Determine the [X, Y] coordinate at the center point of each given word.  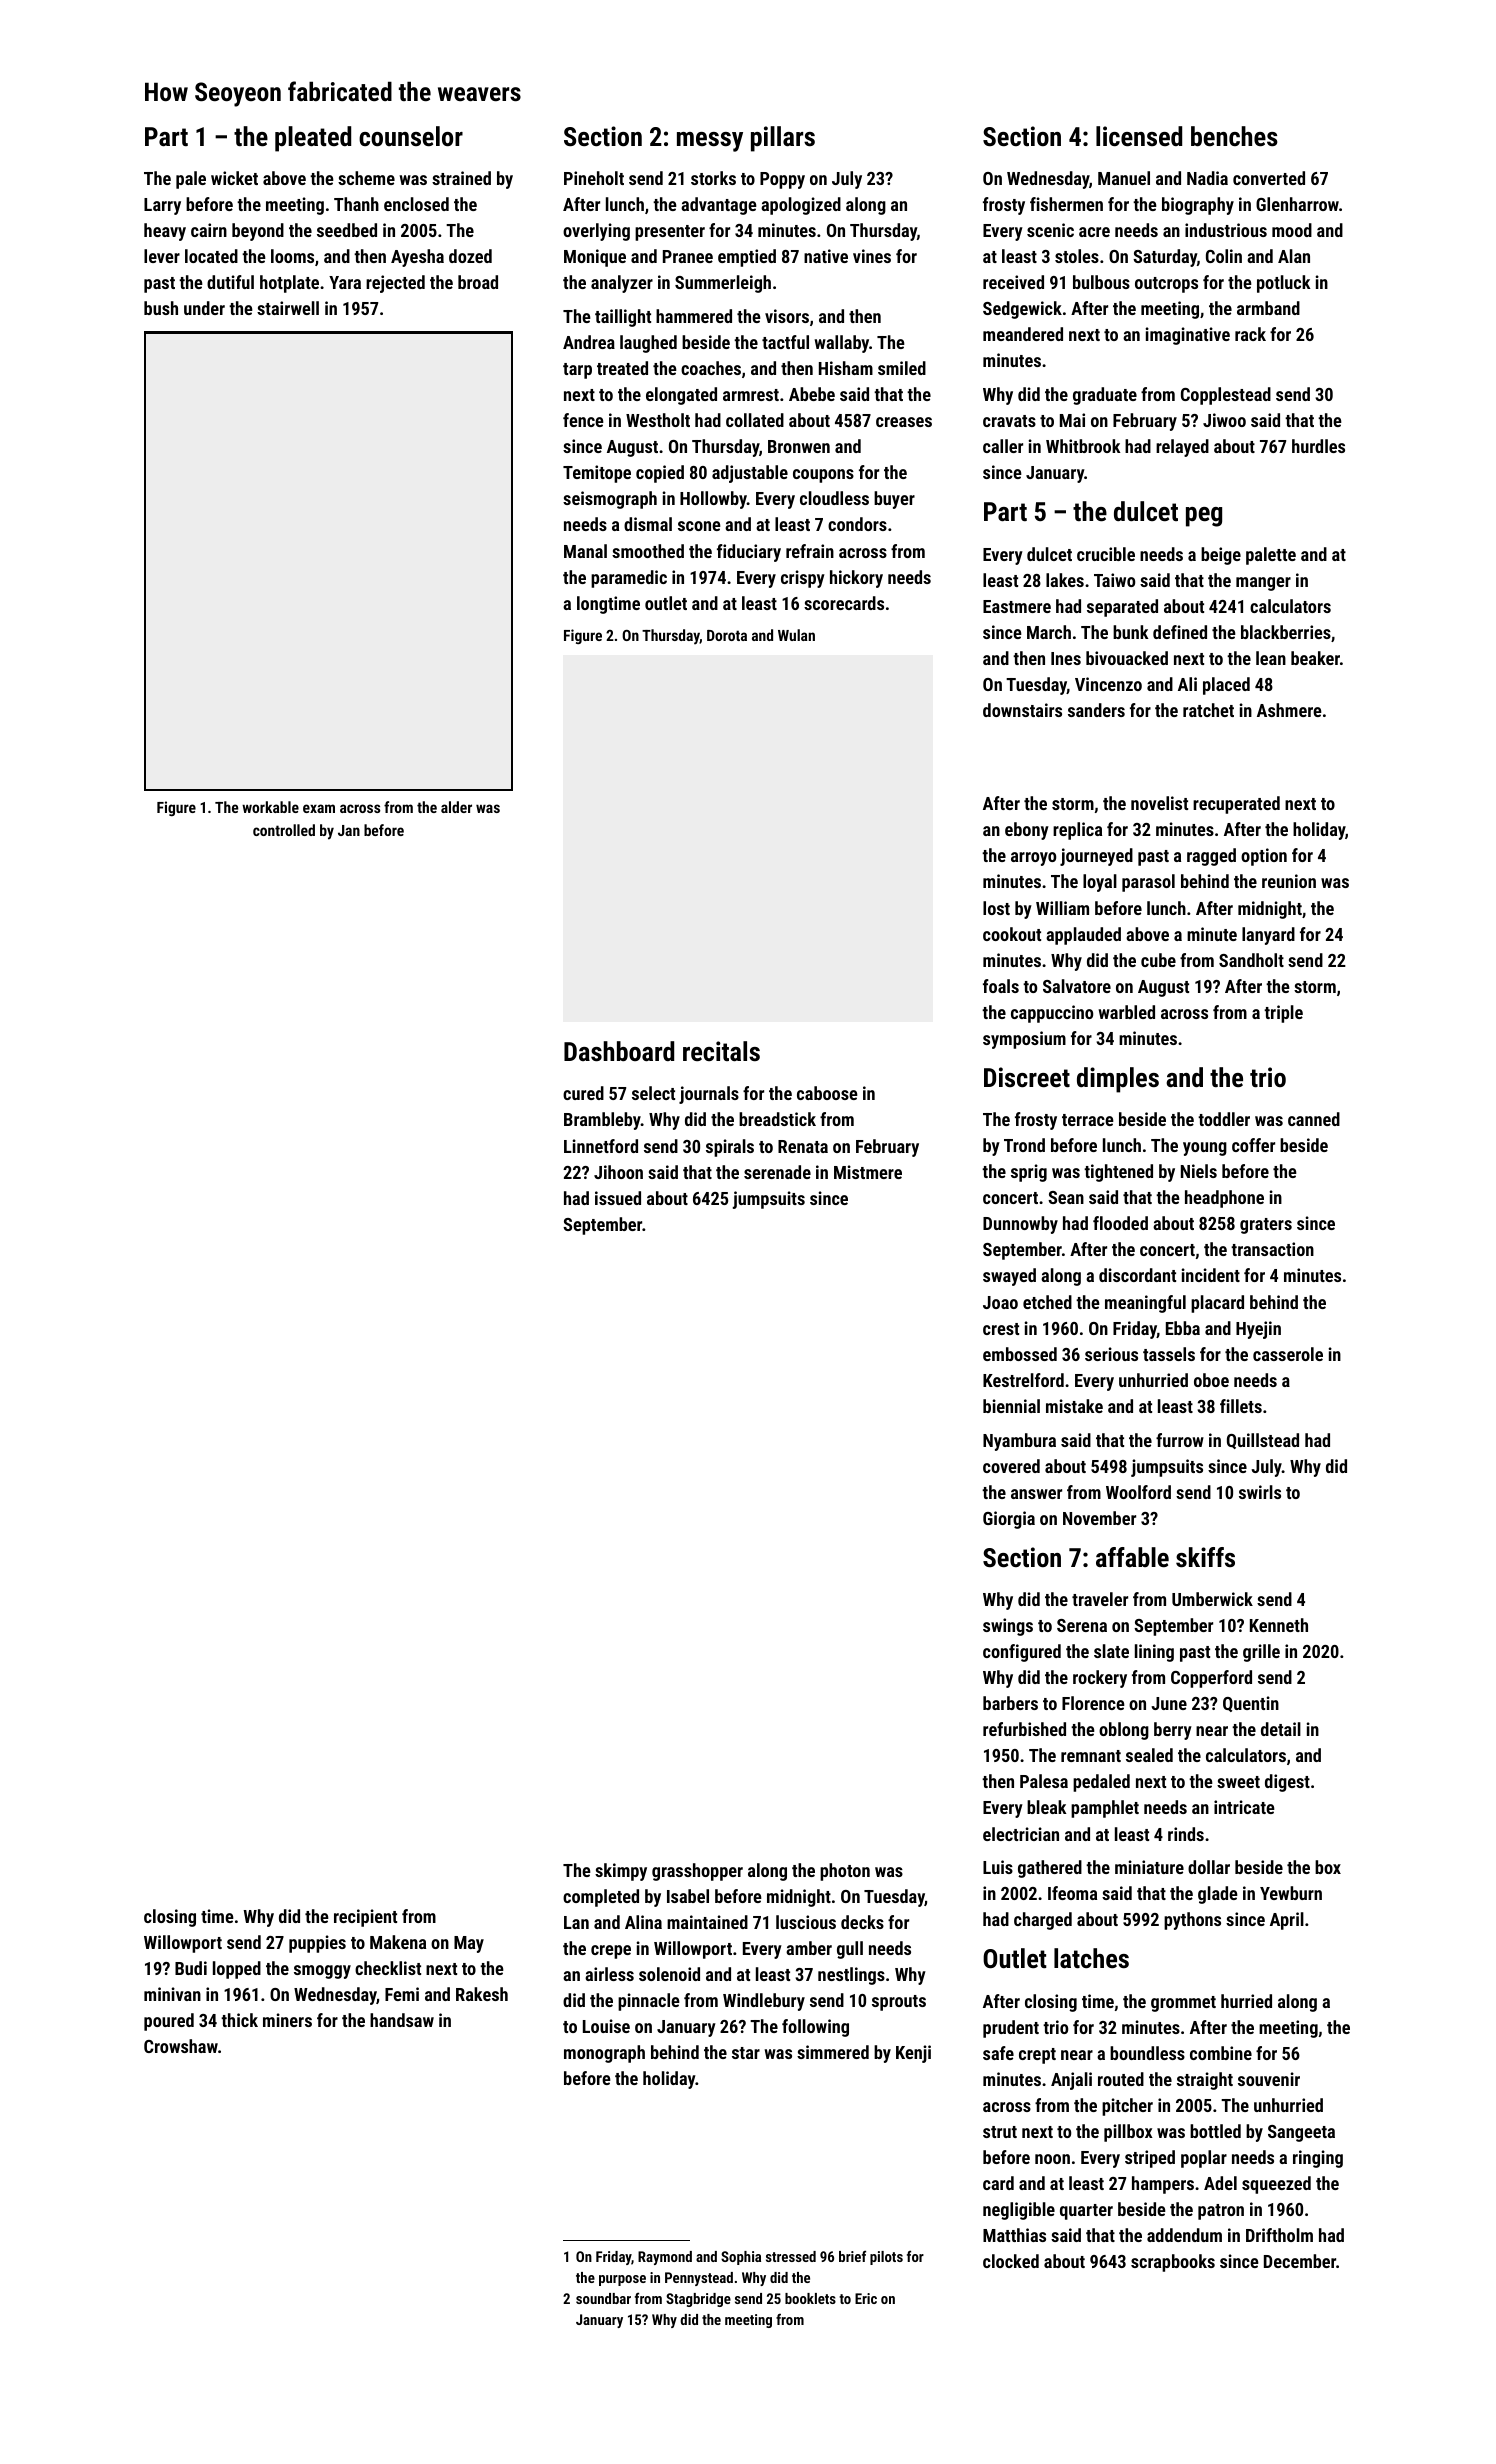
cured [583, 1093]
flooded [1120, 1223]
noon [1052, 2159]
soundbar [603, 2298]
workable [270, 807]
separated [1122, 608]
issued [618, 1198]
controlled [284, 830]
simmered [833, 2052]
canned [1314, 1119]
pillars [783, 139]
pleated [313, 139]
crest [1001, 1329]
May [469, 1944]
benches [1234, 136]
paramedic [629, 579]
